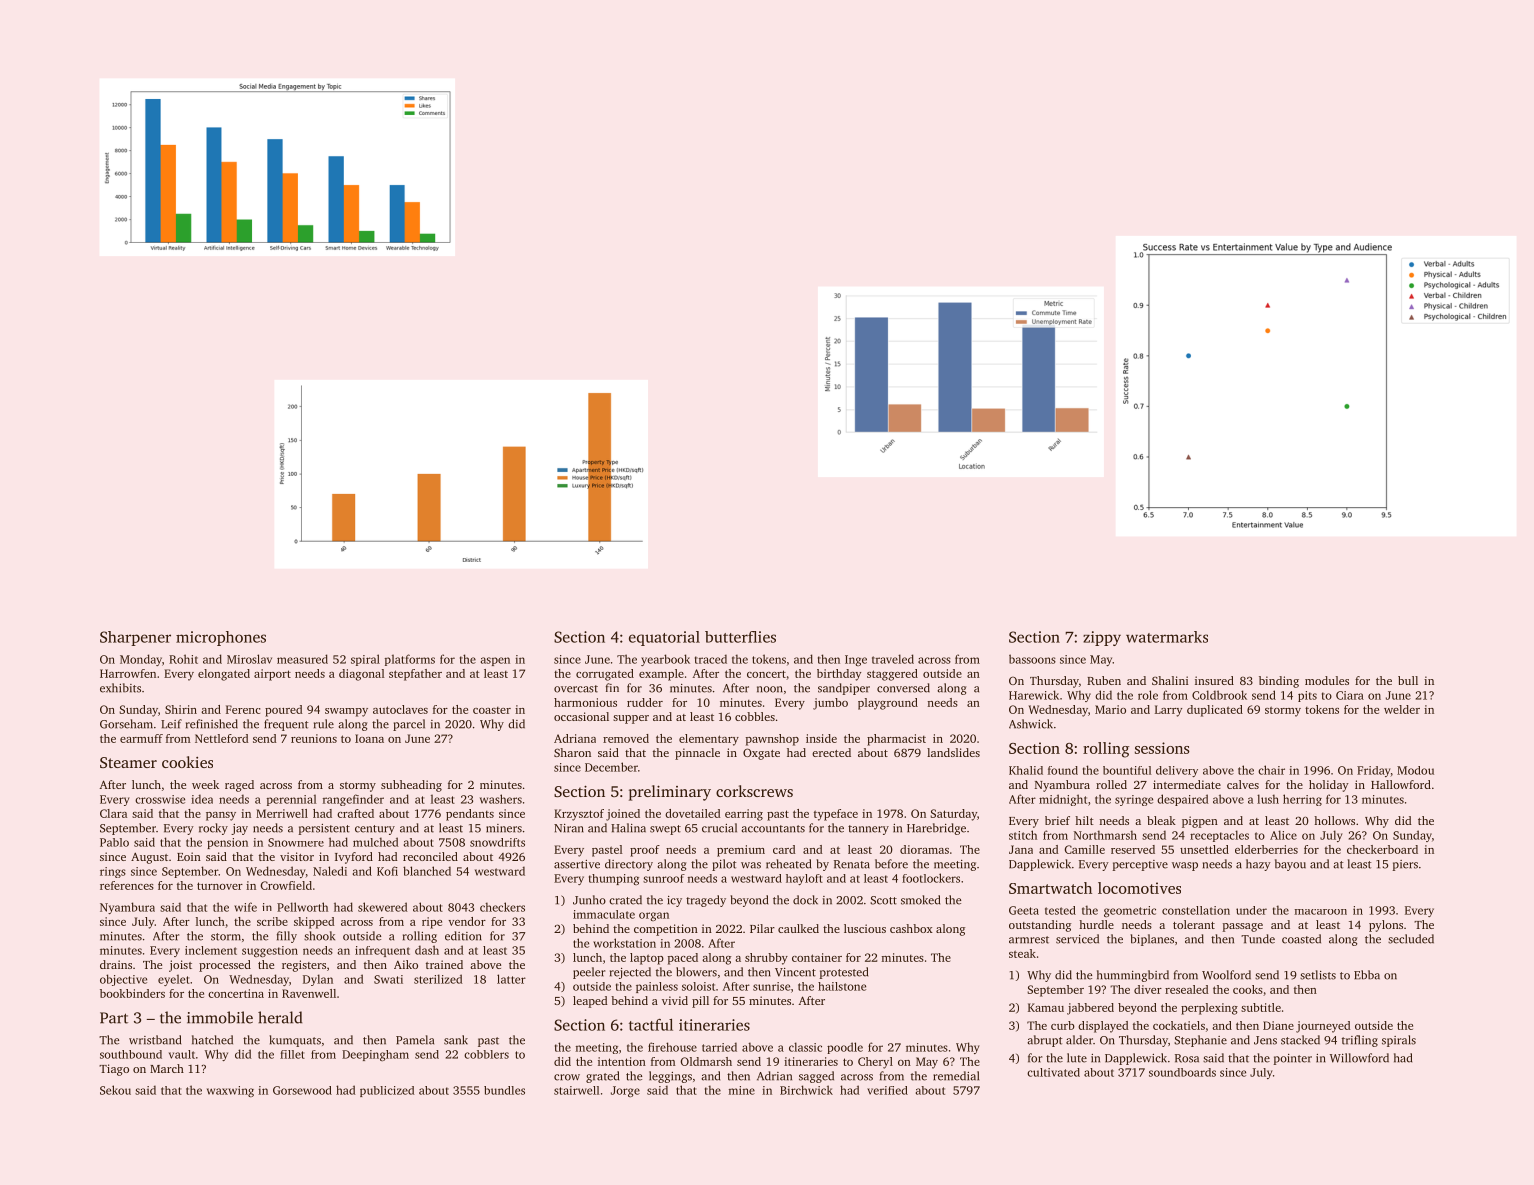 The height and width of the document is (1185, 1534). Describe the element at coordinates (463, 936) in the document. I see `edition` at that location.
